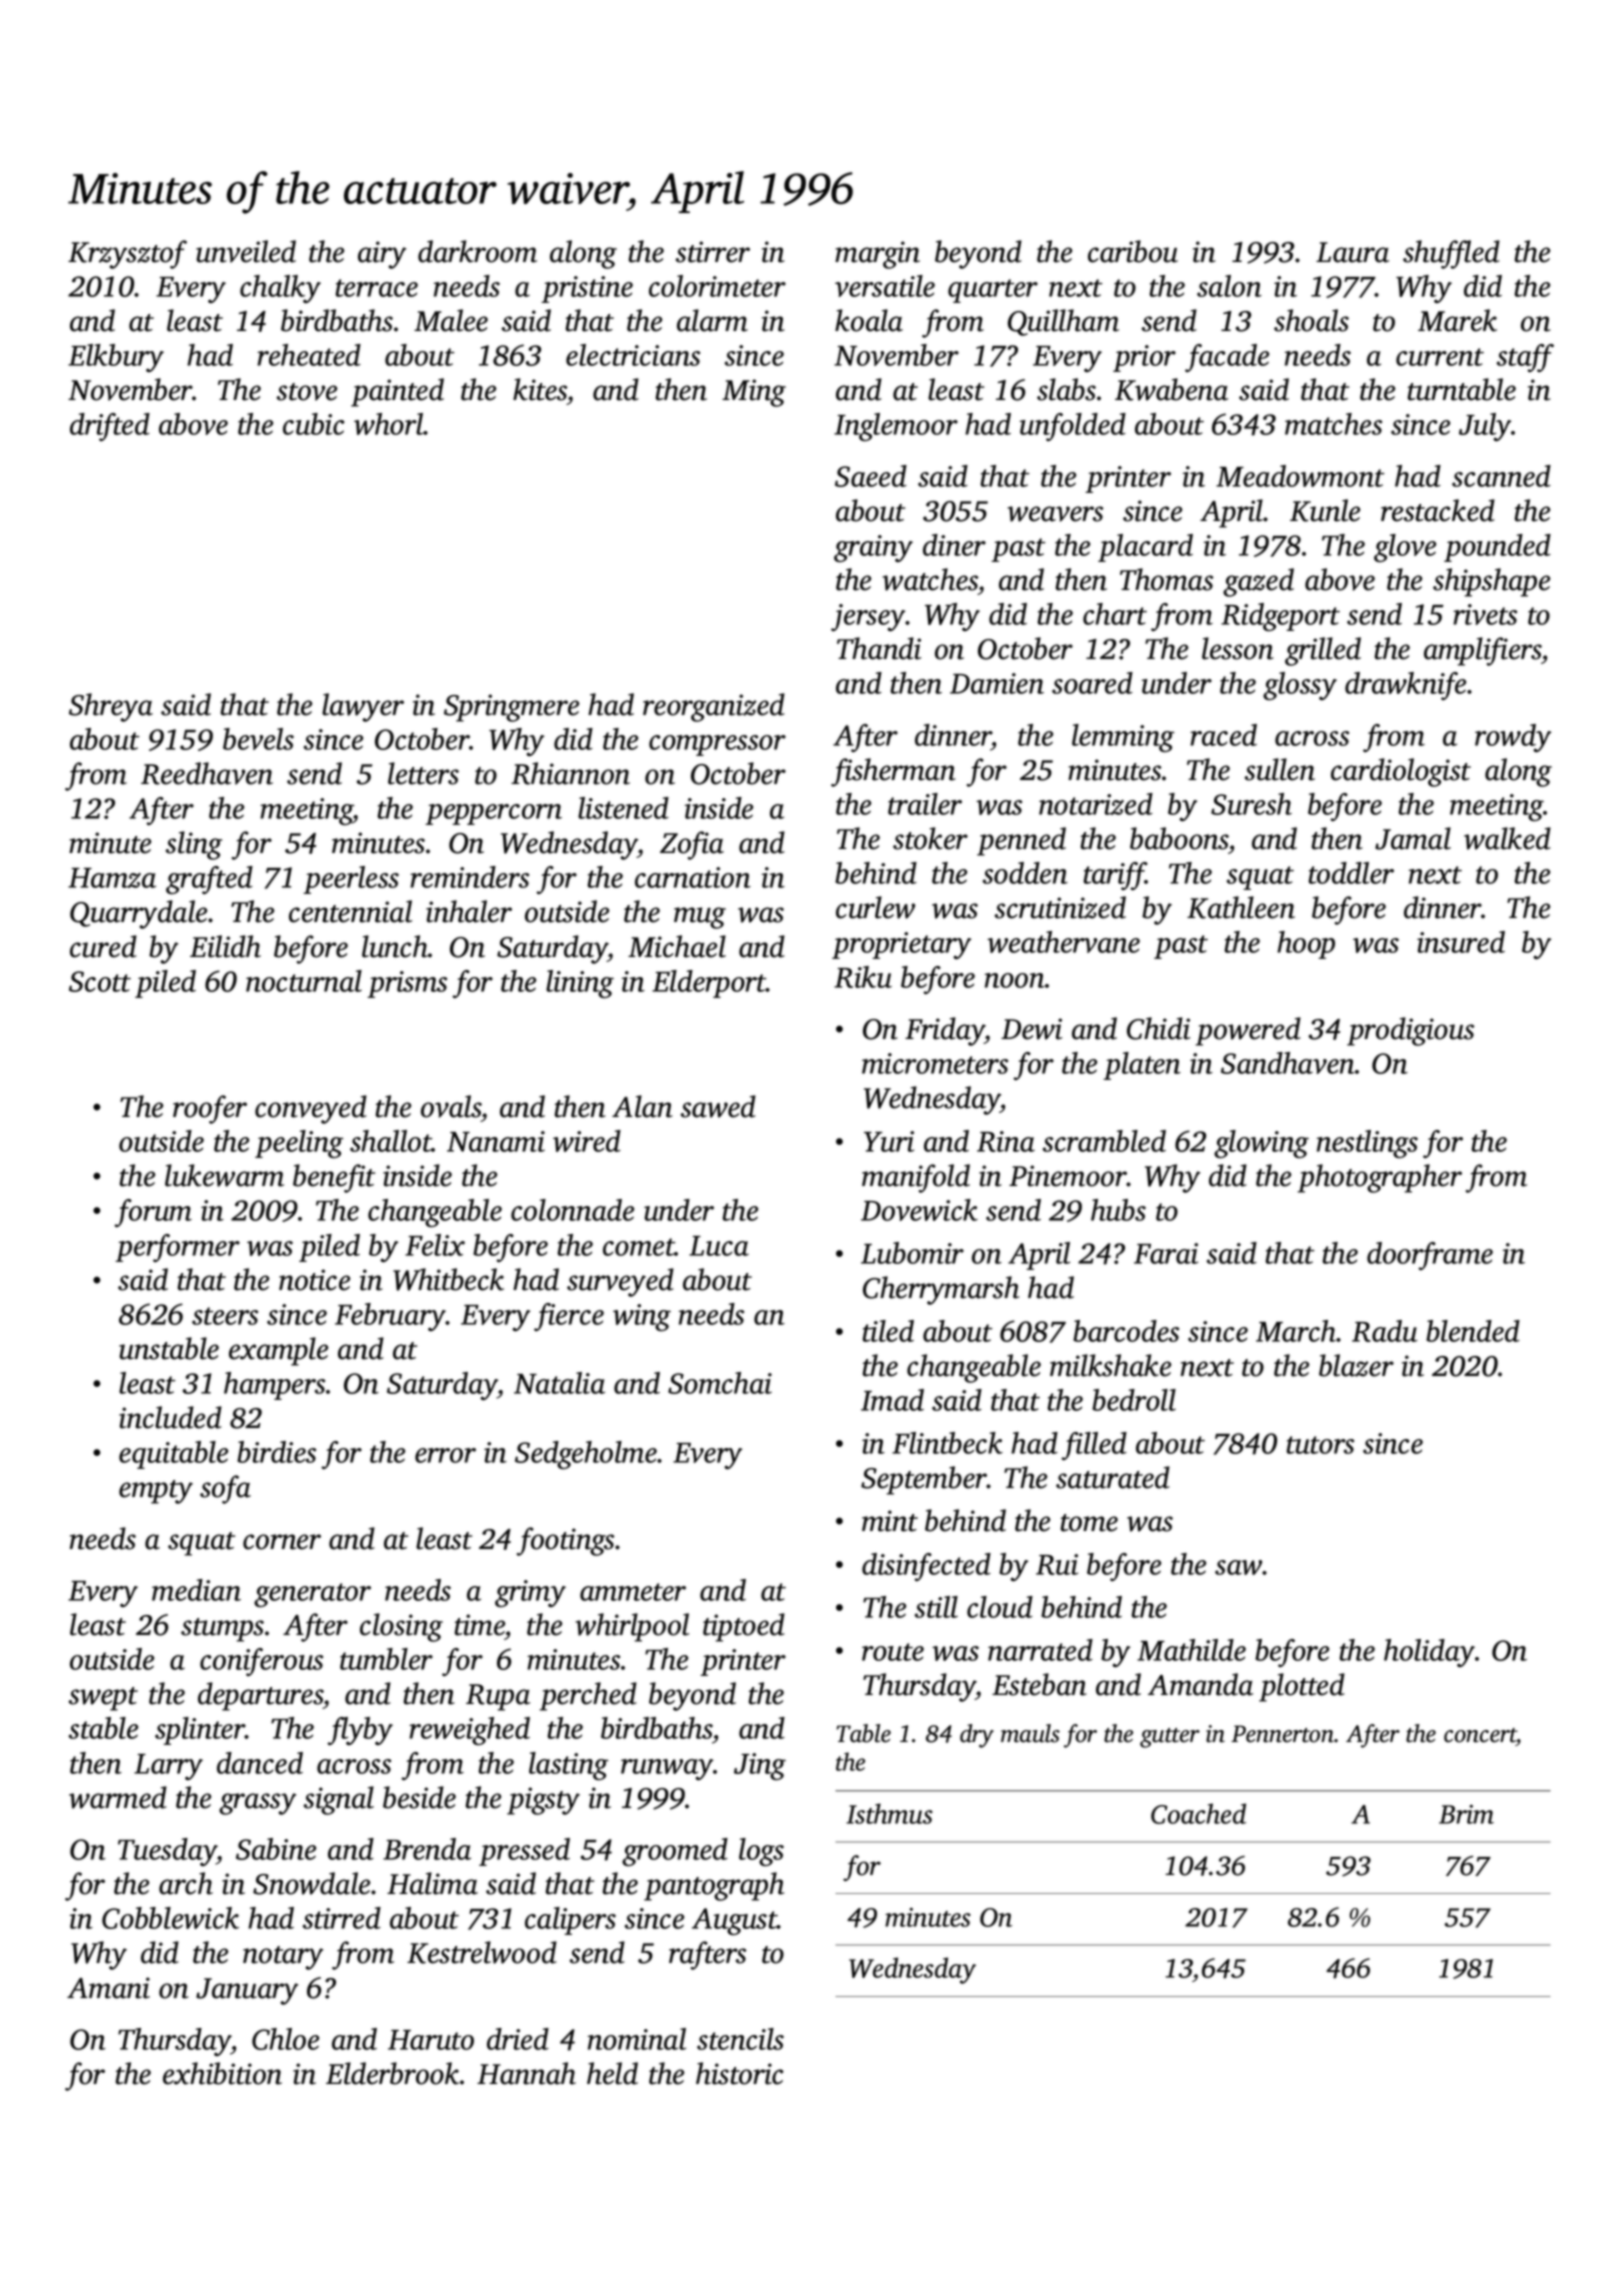 The height and width of the image is (2292, 1620). Describe the element at coordinates (570, 1921) in the image. I see `calipers` at that location.
